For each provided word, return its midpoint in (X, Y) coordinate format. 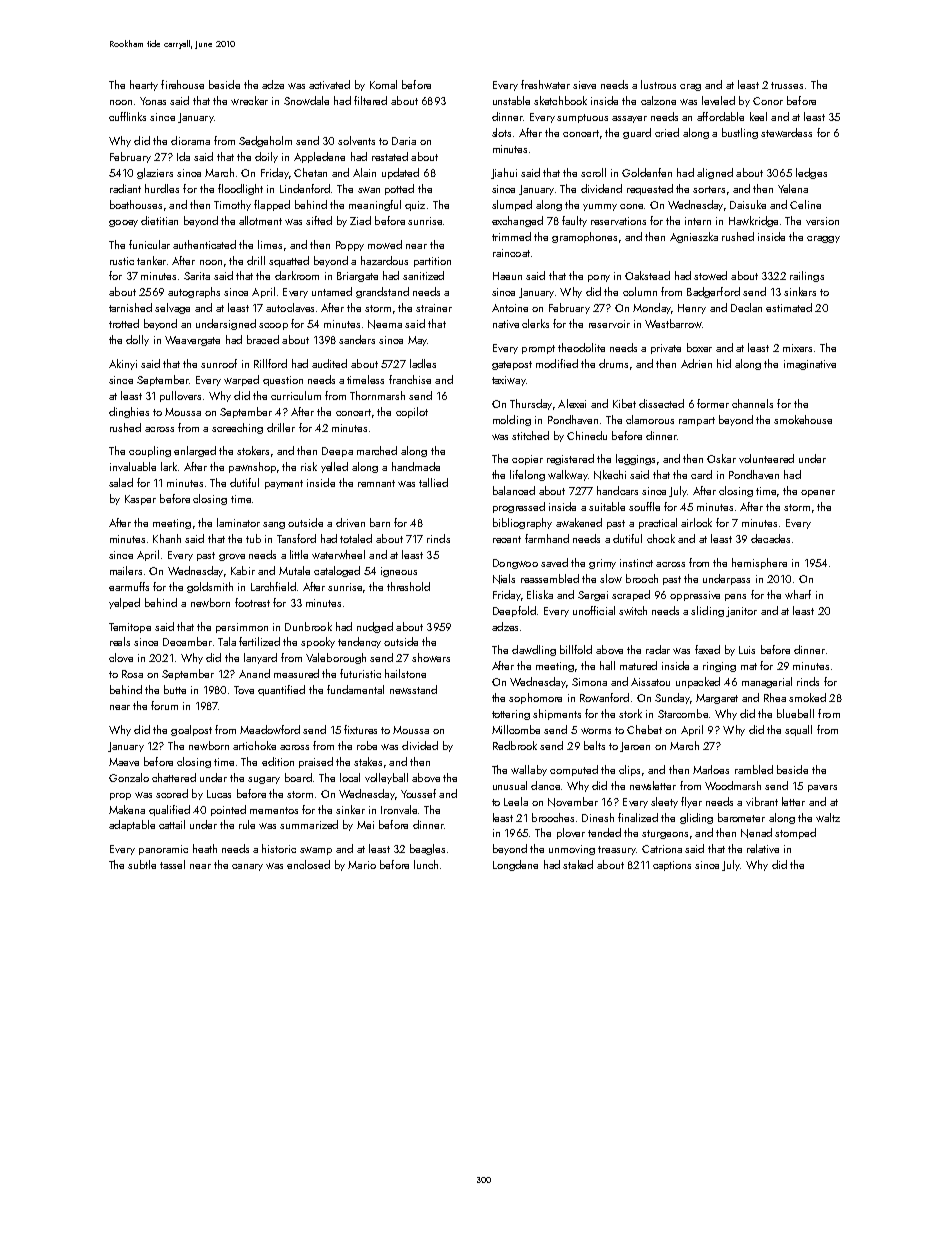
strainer (434, 308)
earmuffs (129, 586)
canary (247, 867)
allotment (260, 220)
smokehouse (803, 419)
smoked (807, 697)
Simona (589, 682)
